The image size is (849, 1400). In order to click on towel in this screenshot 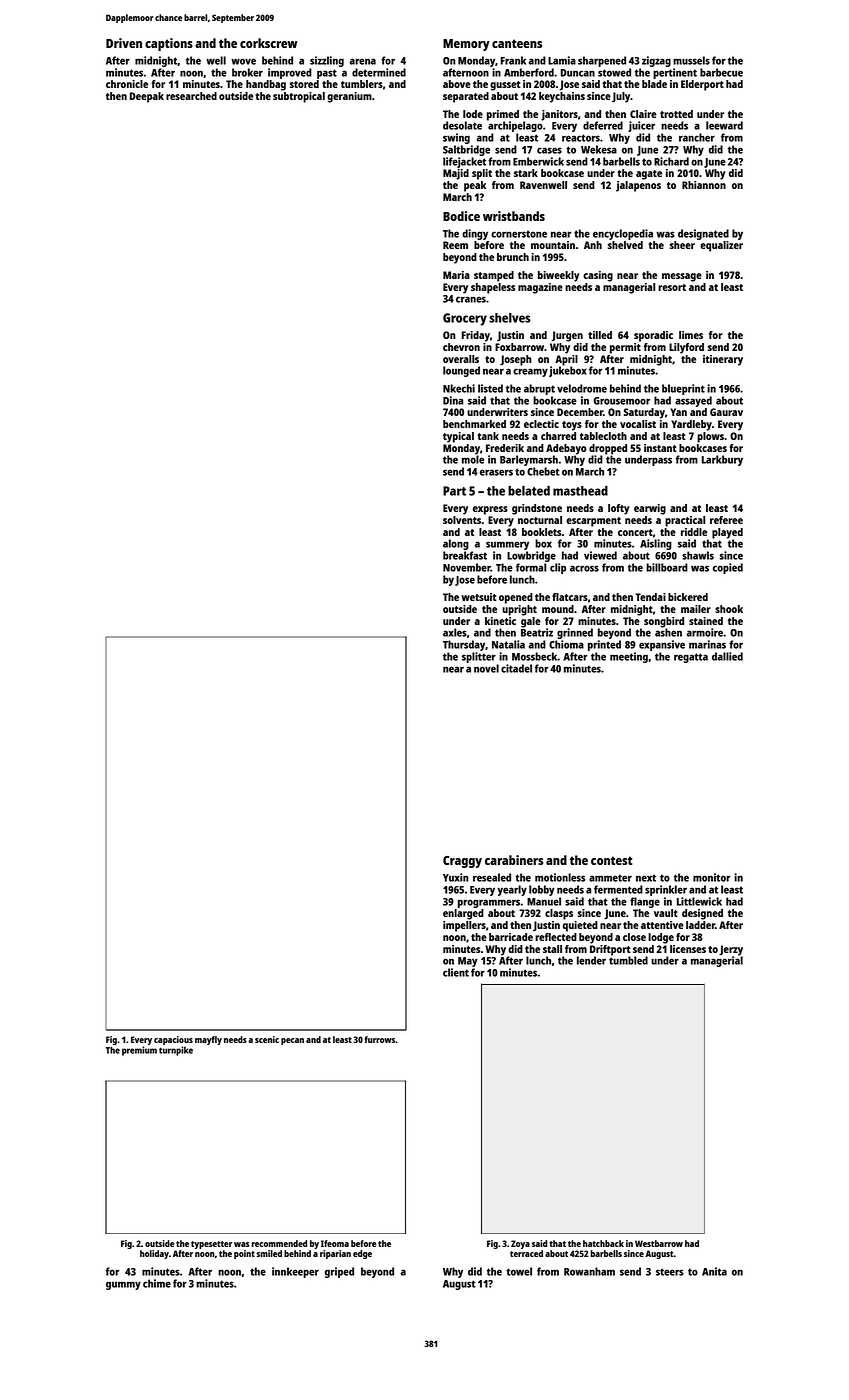, I will do `click(519, 1271)`.
